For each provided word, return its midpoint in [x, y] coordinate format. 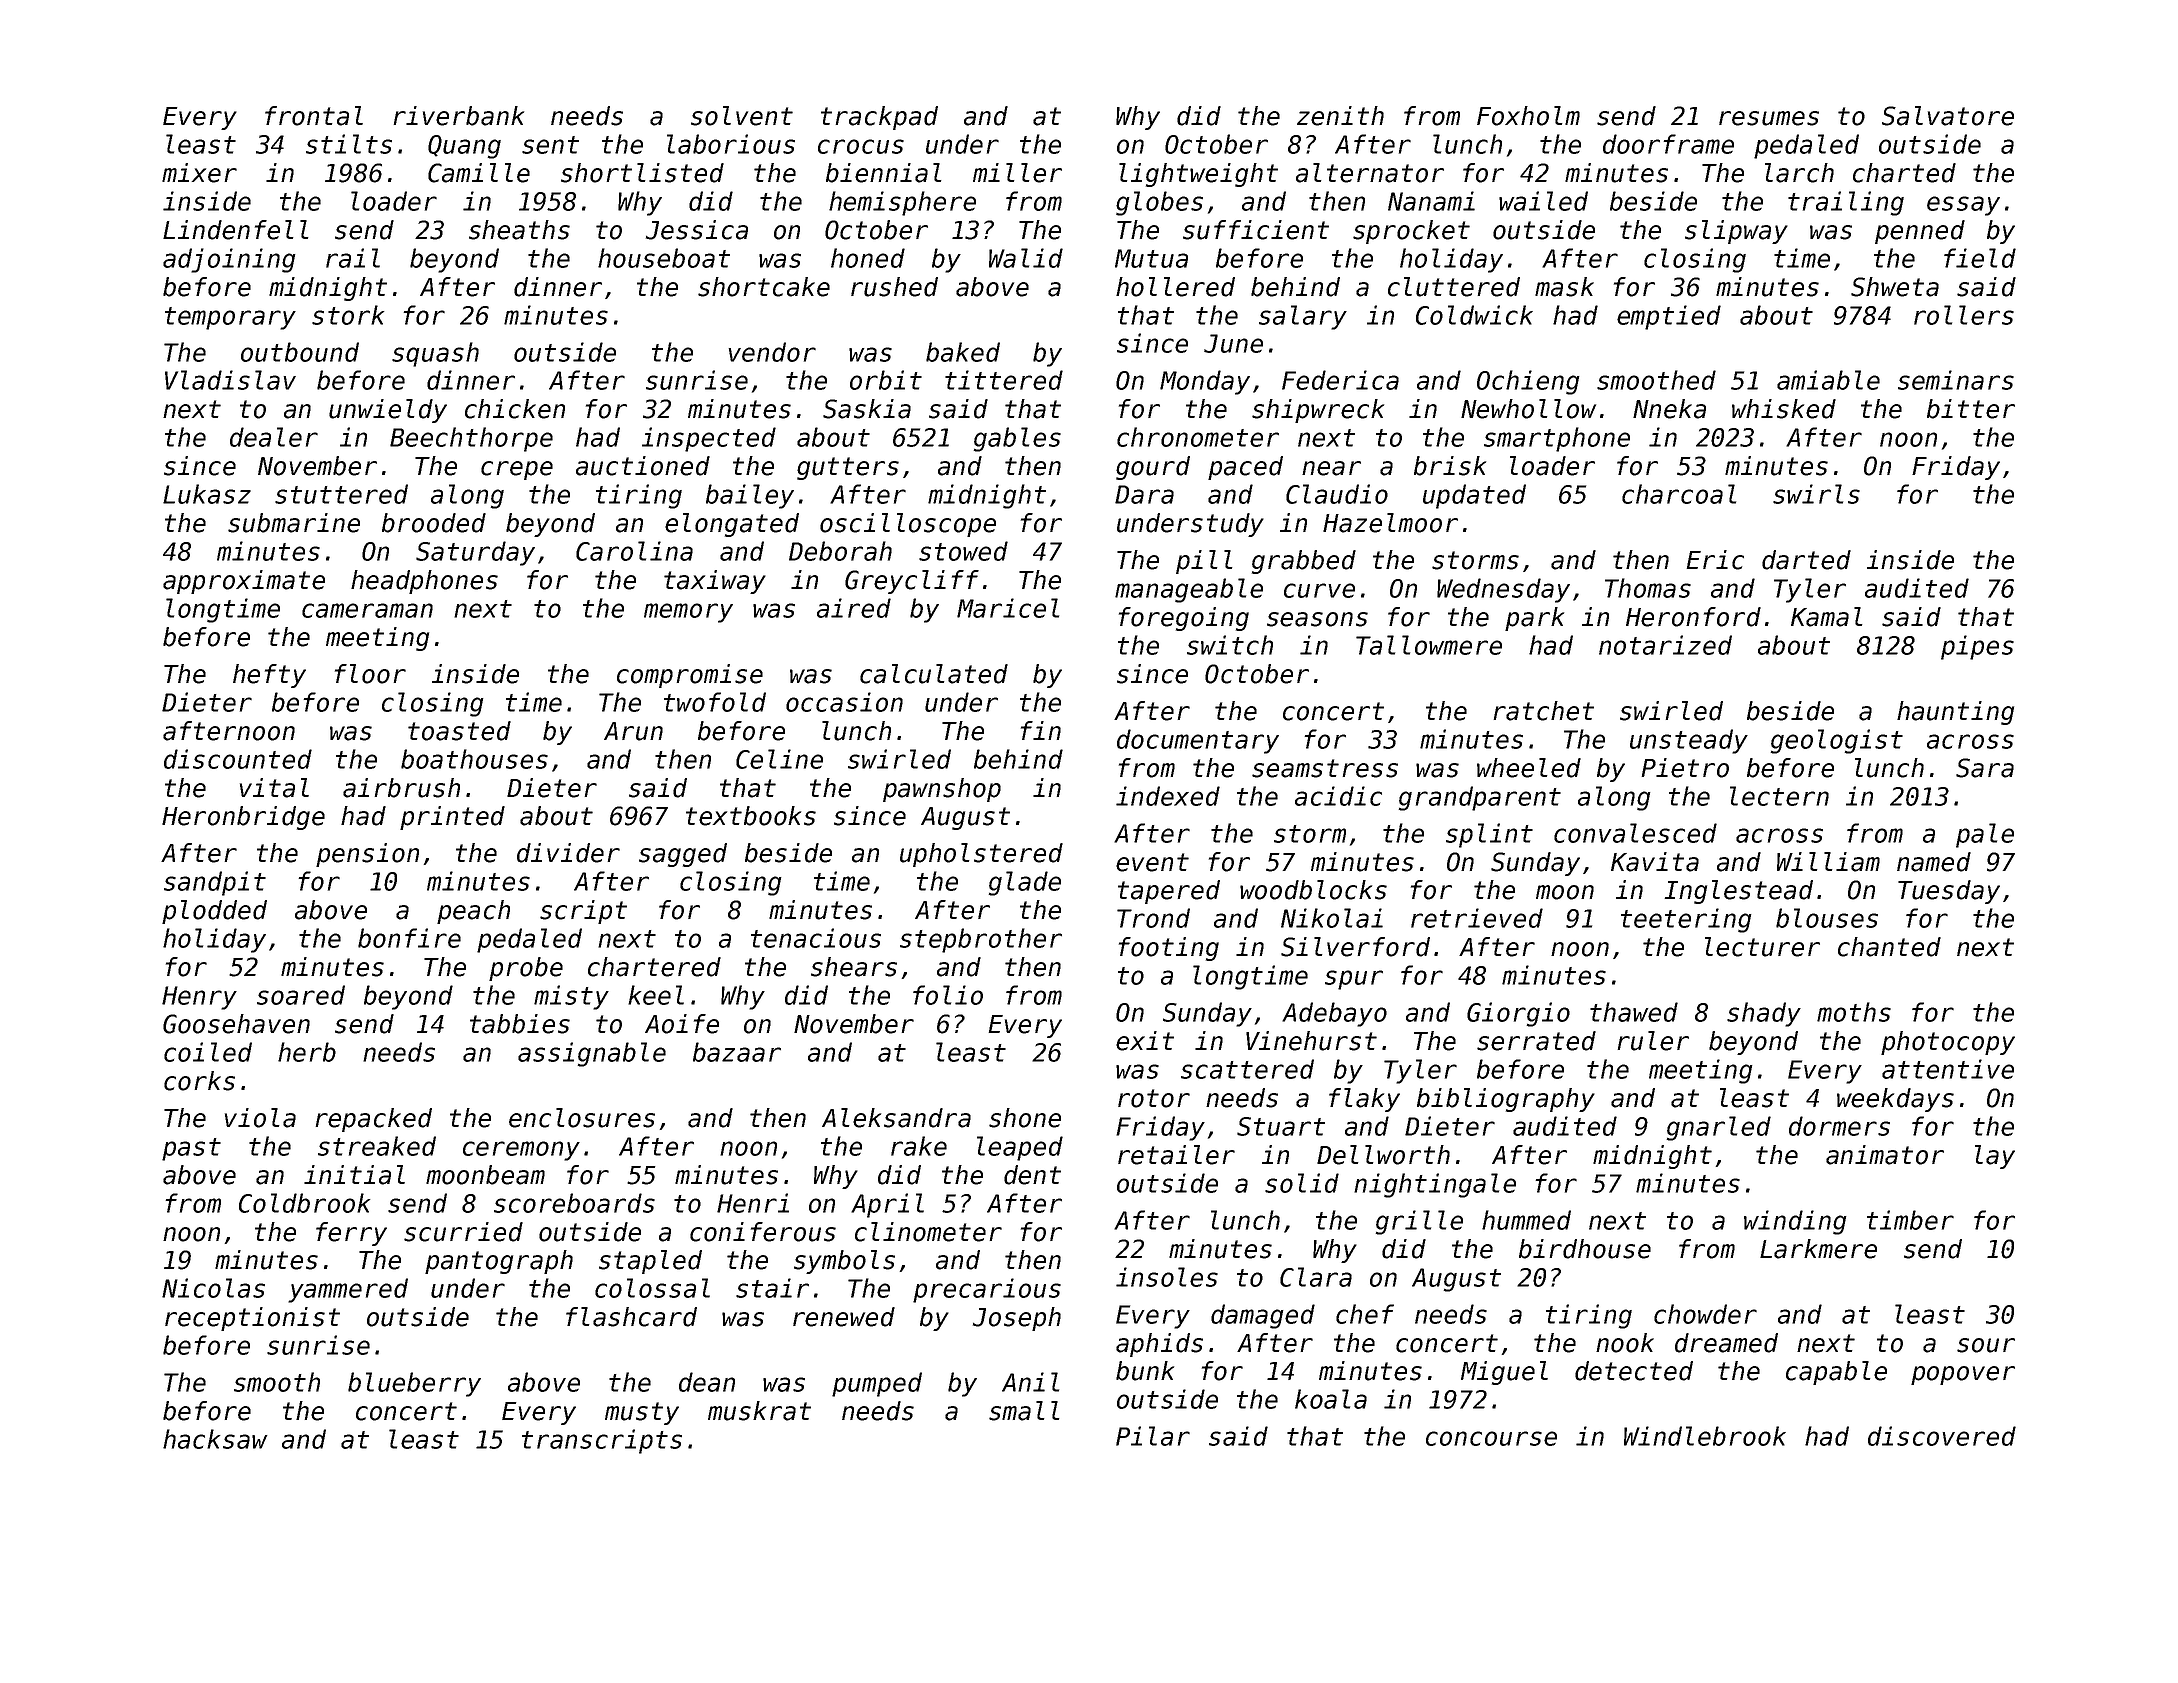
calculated [934, 674]
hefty [269, 676]
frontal [314, 116]
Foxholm [1528, 116]
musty [642, 1413]
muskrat [759, 1411]
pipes [1977, 647]
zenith [1340, 116]
